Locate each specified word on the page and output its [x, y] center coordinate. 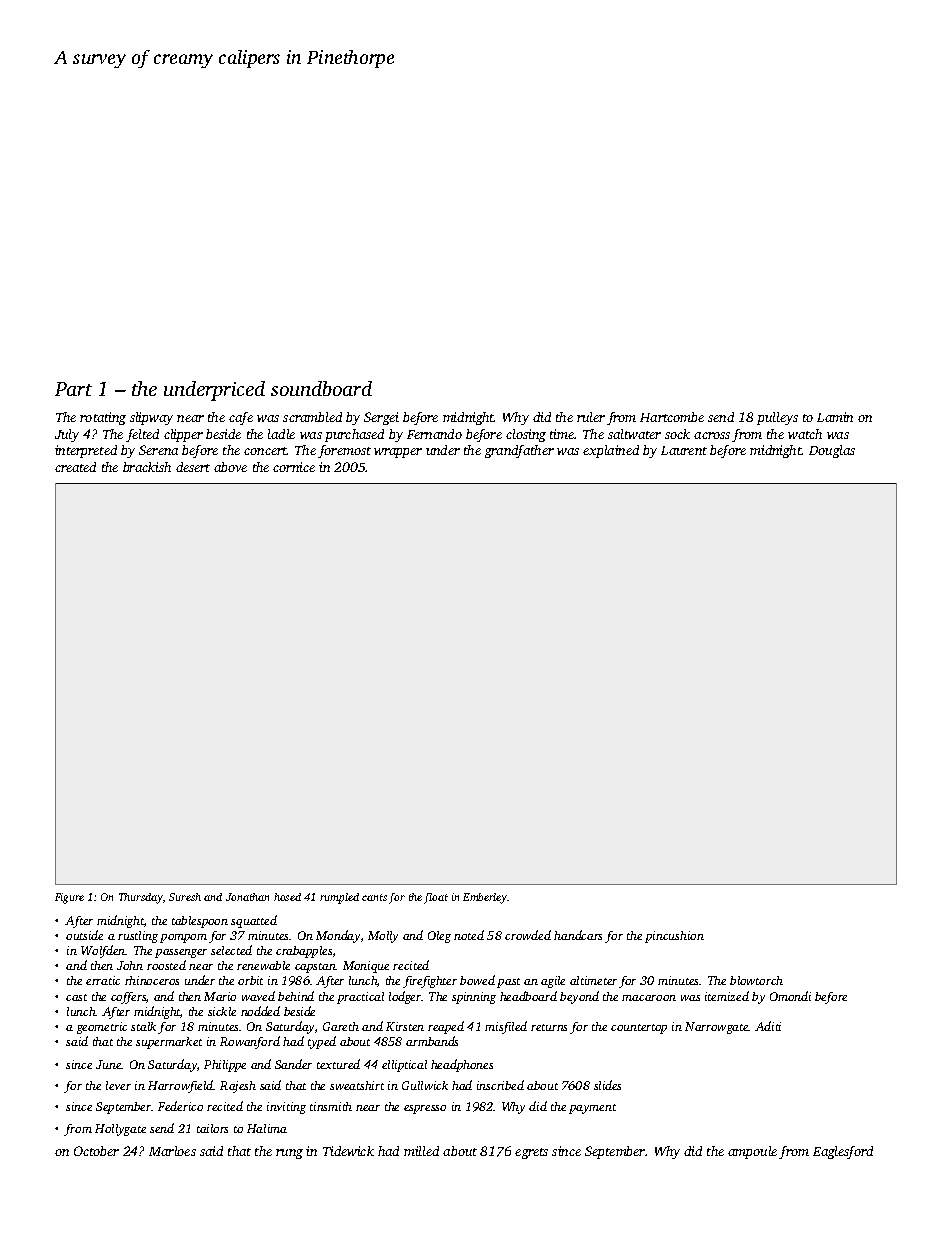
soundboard [321, 388]
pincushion [674, 937]
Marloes [172, 1151]
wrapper [398, 453]
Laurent [684, 450]
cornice [294, 467]
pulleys [777, 418]
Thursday [141, 898]
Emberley [485, 898]
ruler [591, 417]
